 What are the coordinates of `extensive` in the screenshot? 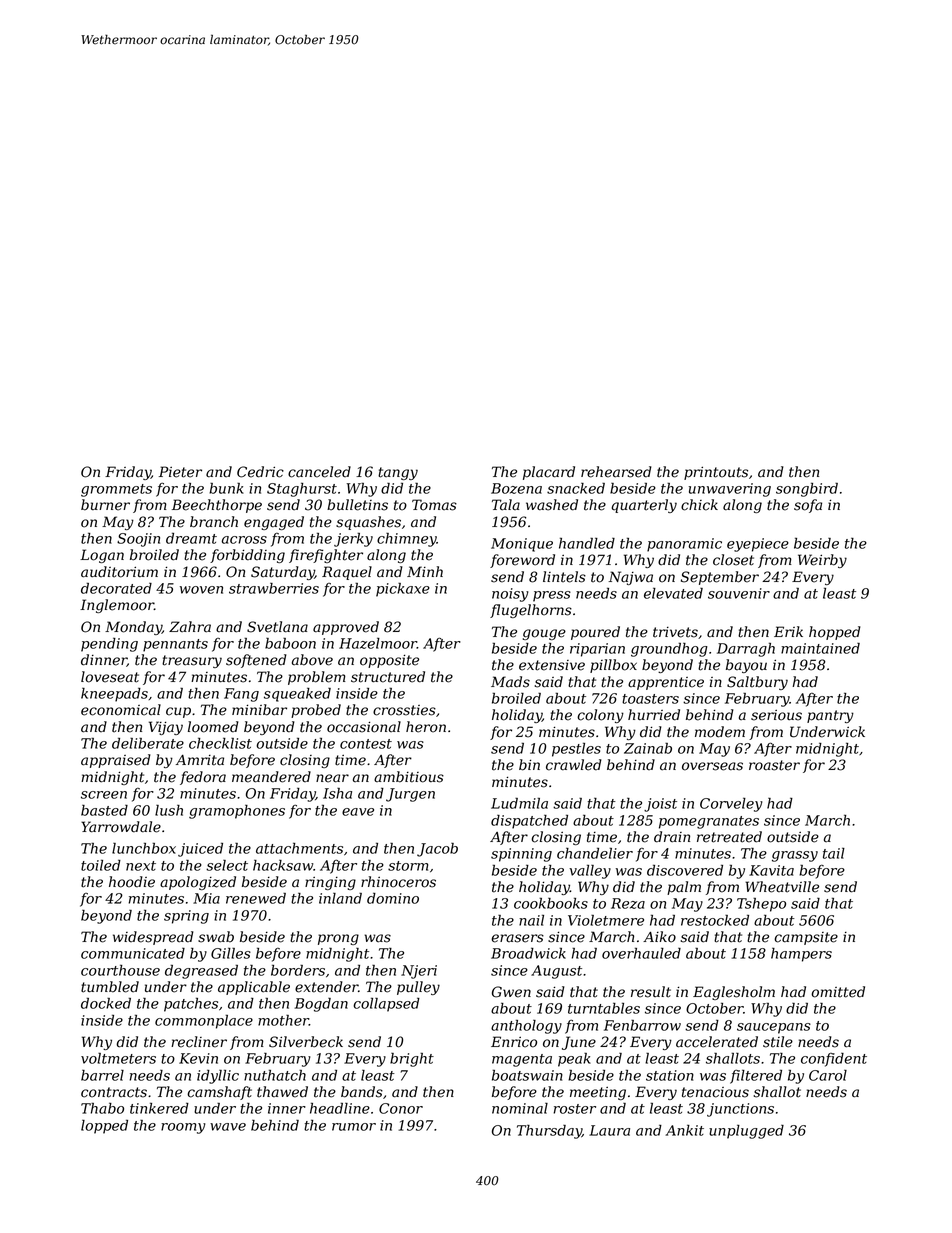 It's located at (552, 665).
